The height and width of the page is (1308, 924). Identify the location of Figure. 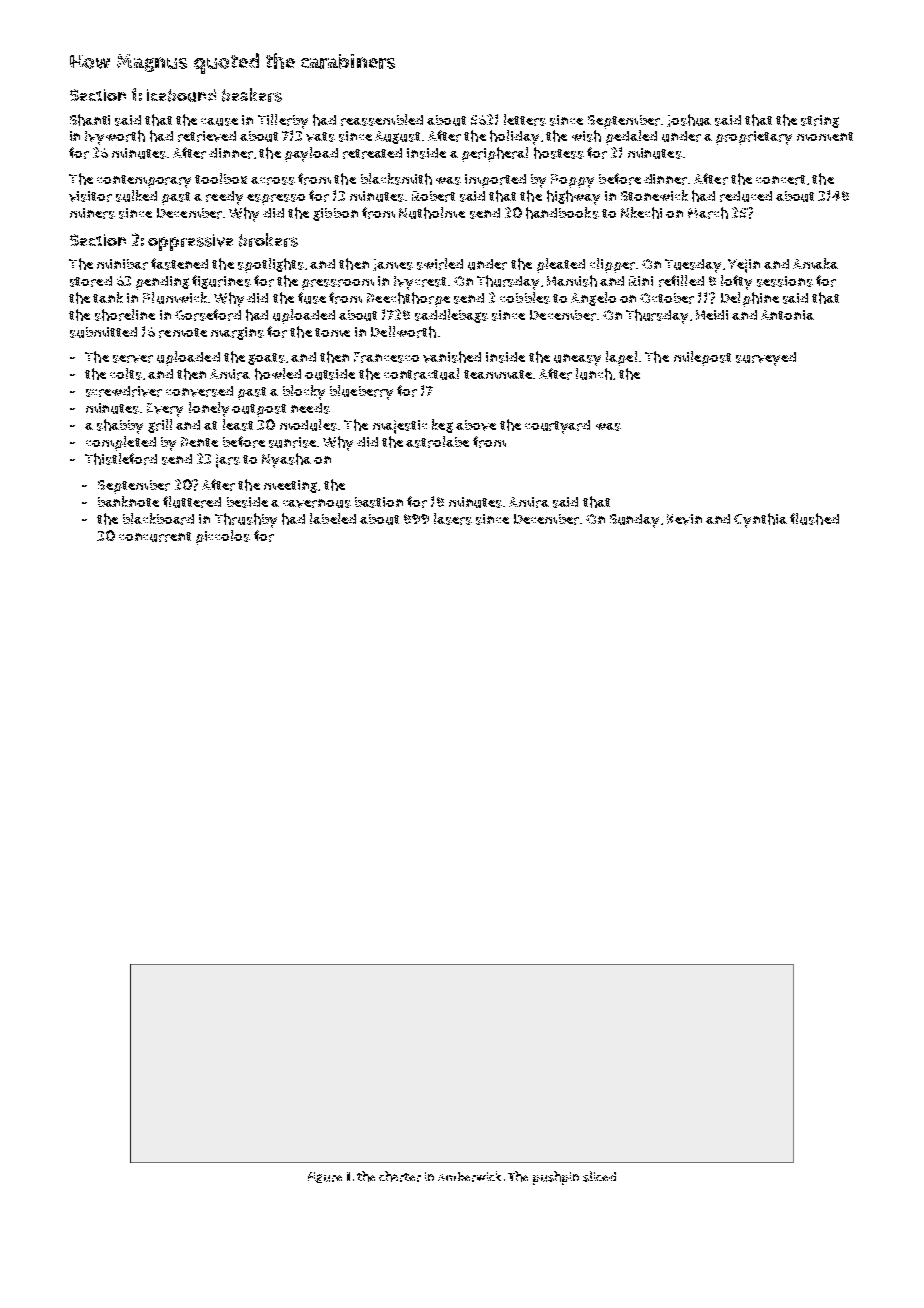
(325, 1177).
